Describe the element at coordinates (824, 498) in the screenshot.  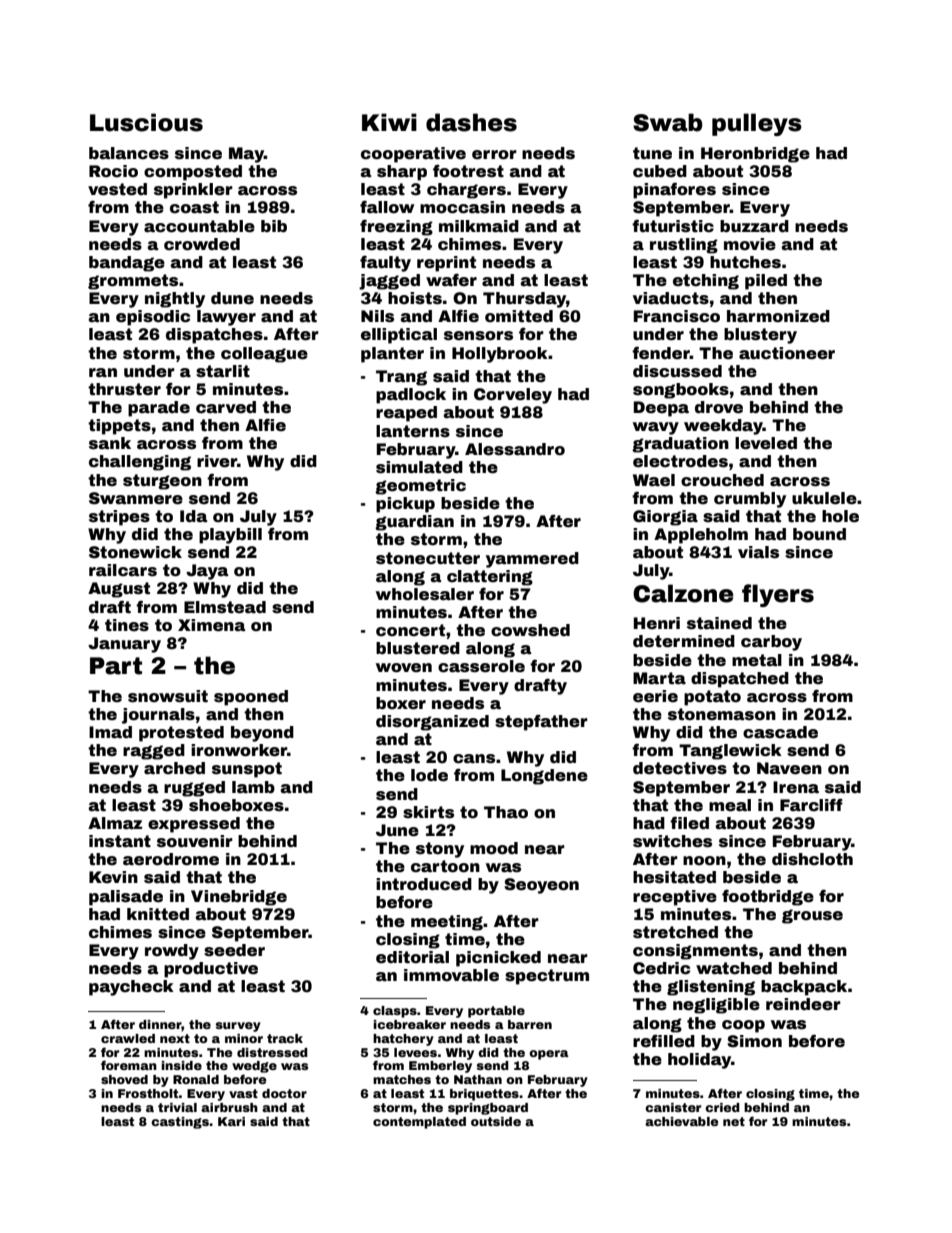
I see `ukulele` at that location.
